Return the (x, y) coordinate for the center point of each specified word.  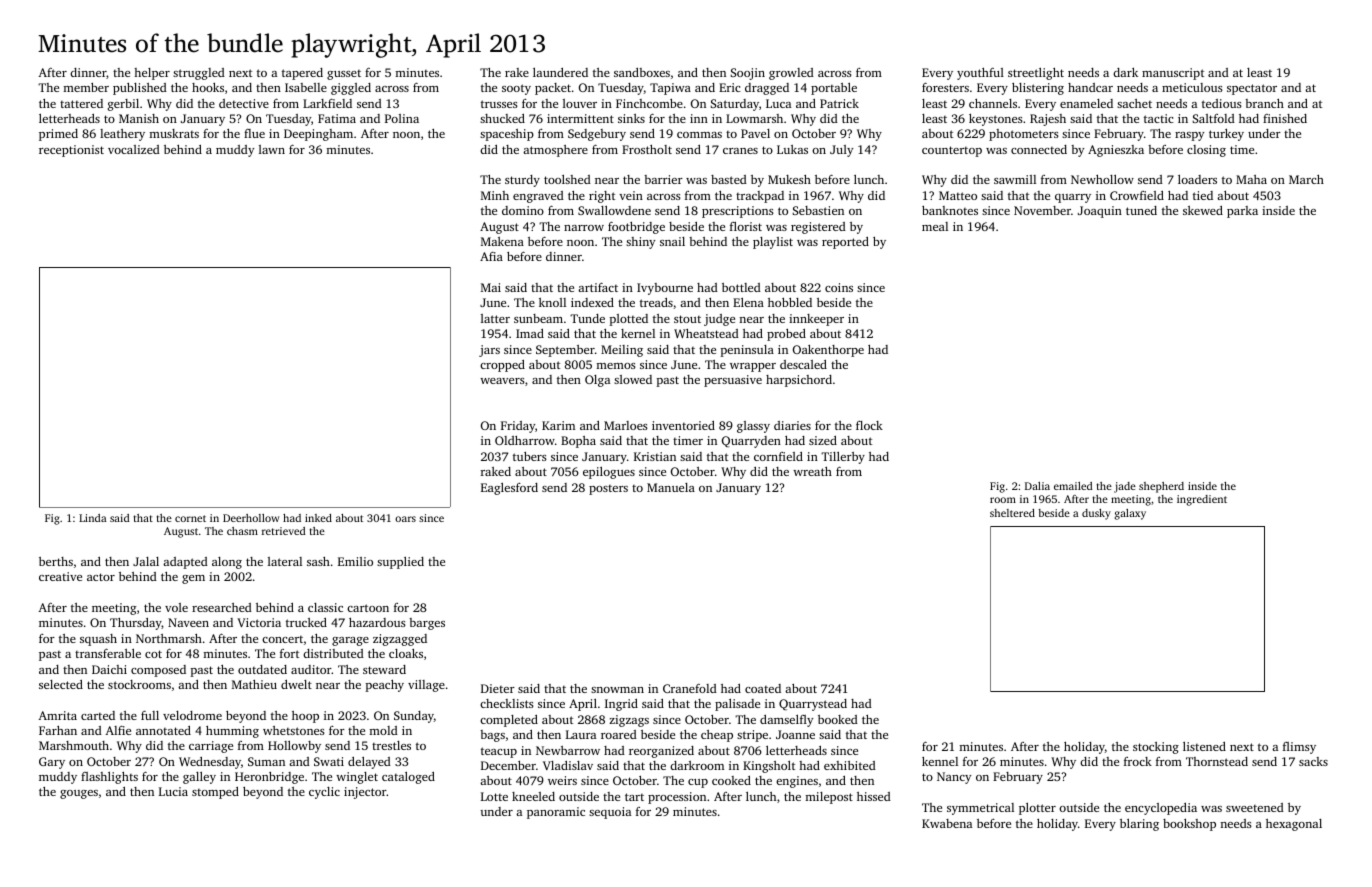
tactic (1159, 118)
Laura (581, 734)
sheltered (1012, 513)
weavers (502, 381)
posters (608, 490)
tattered (81, 103)
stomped (215, 793)
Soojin (747, 74)
